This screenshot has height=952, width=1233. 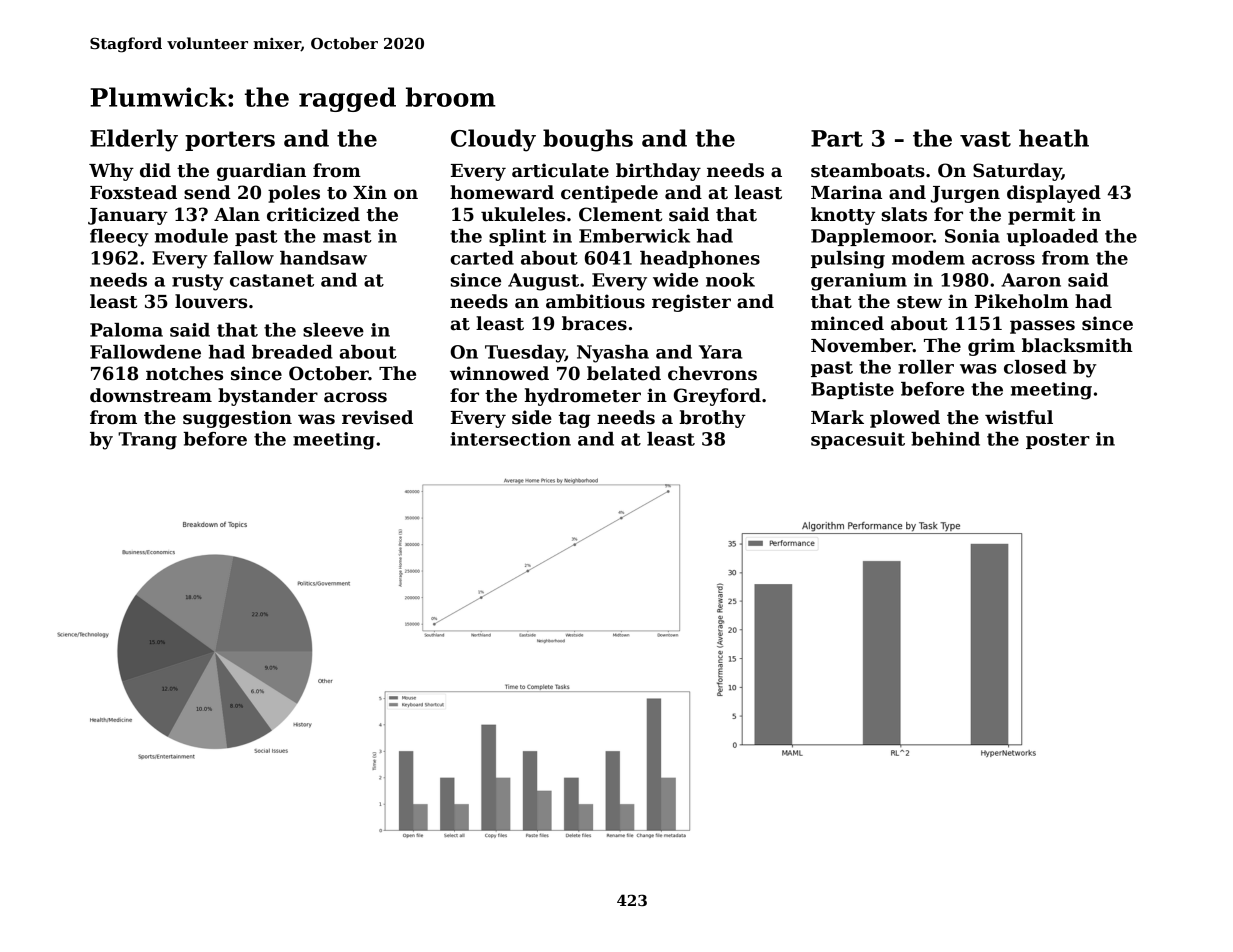 I want to click on headphones, so click(x=700, y=259).
